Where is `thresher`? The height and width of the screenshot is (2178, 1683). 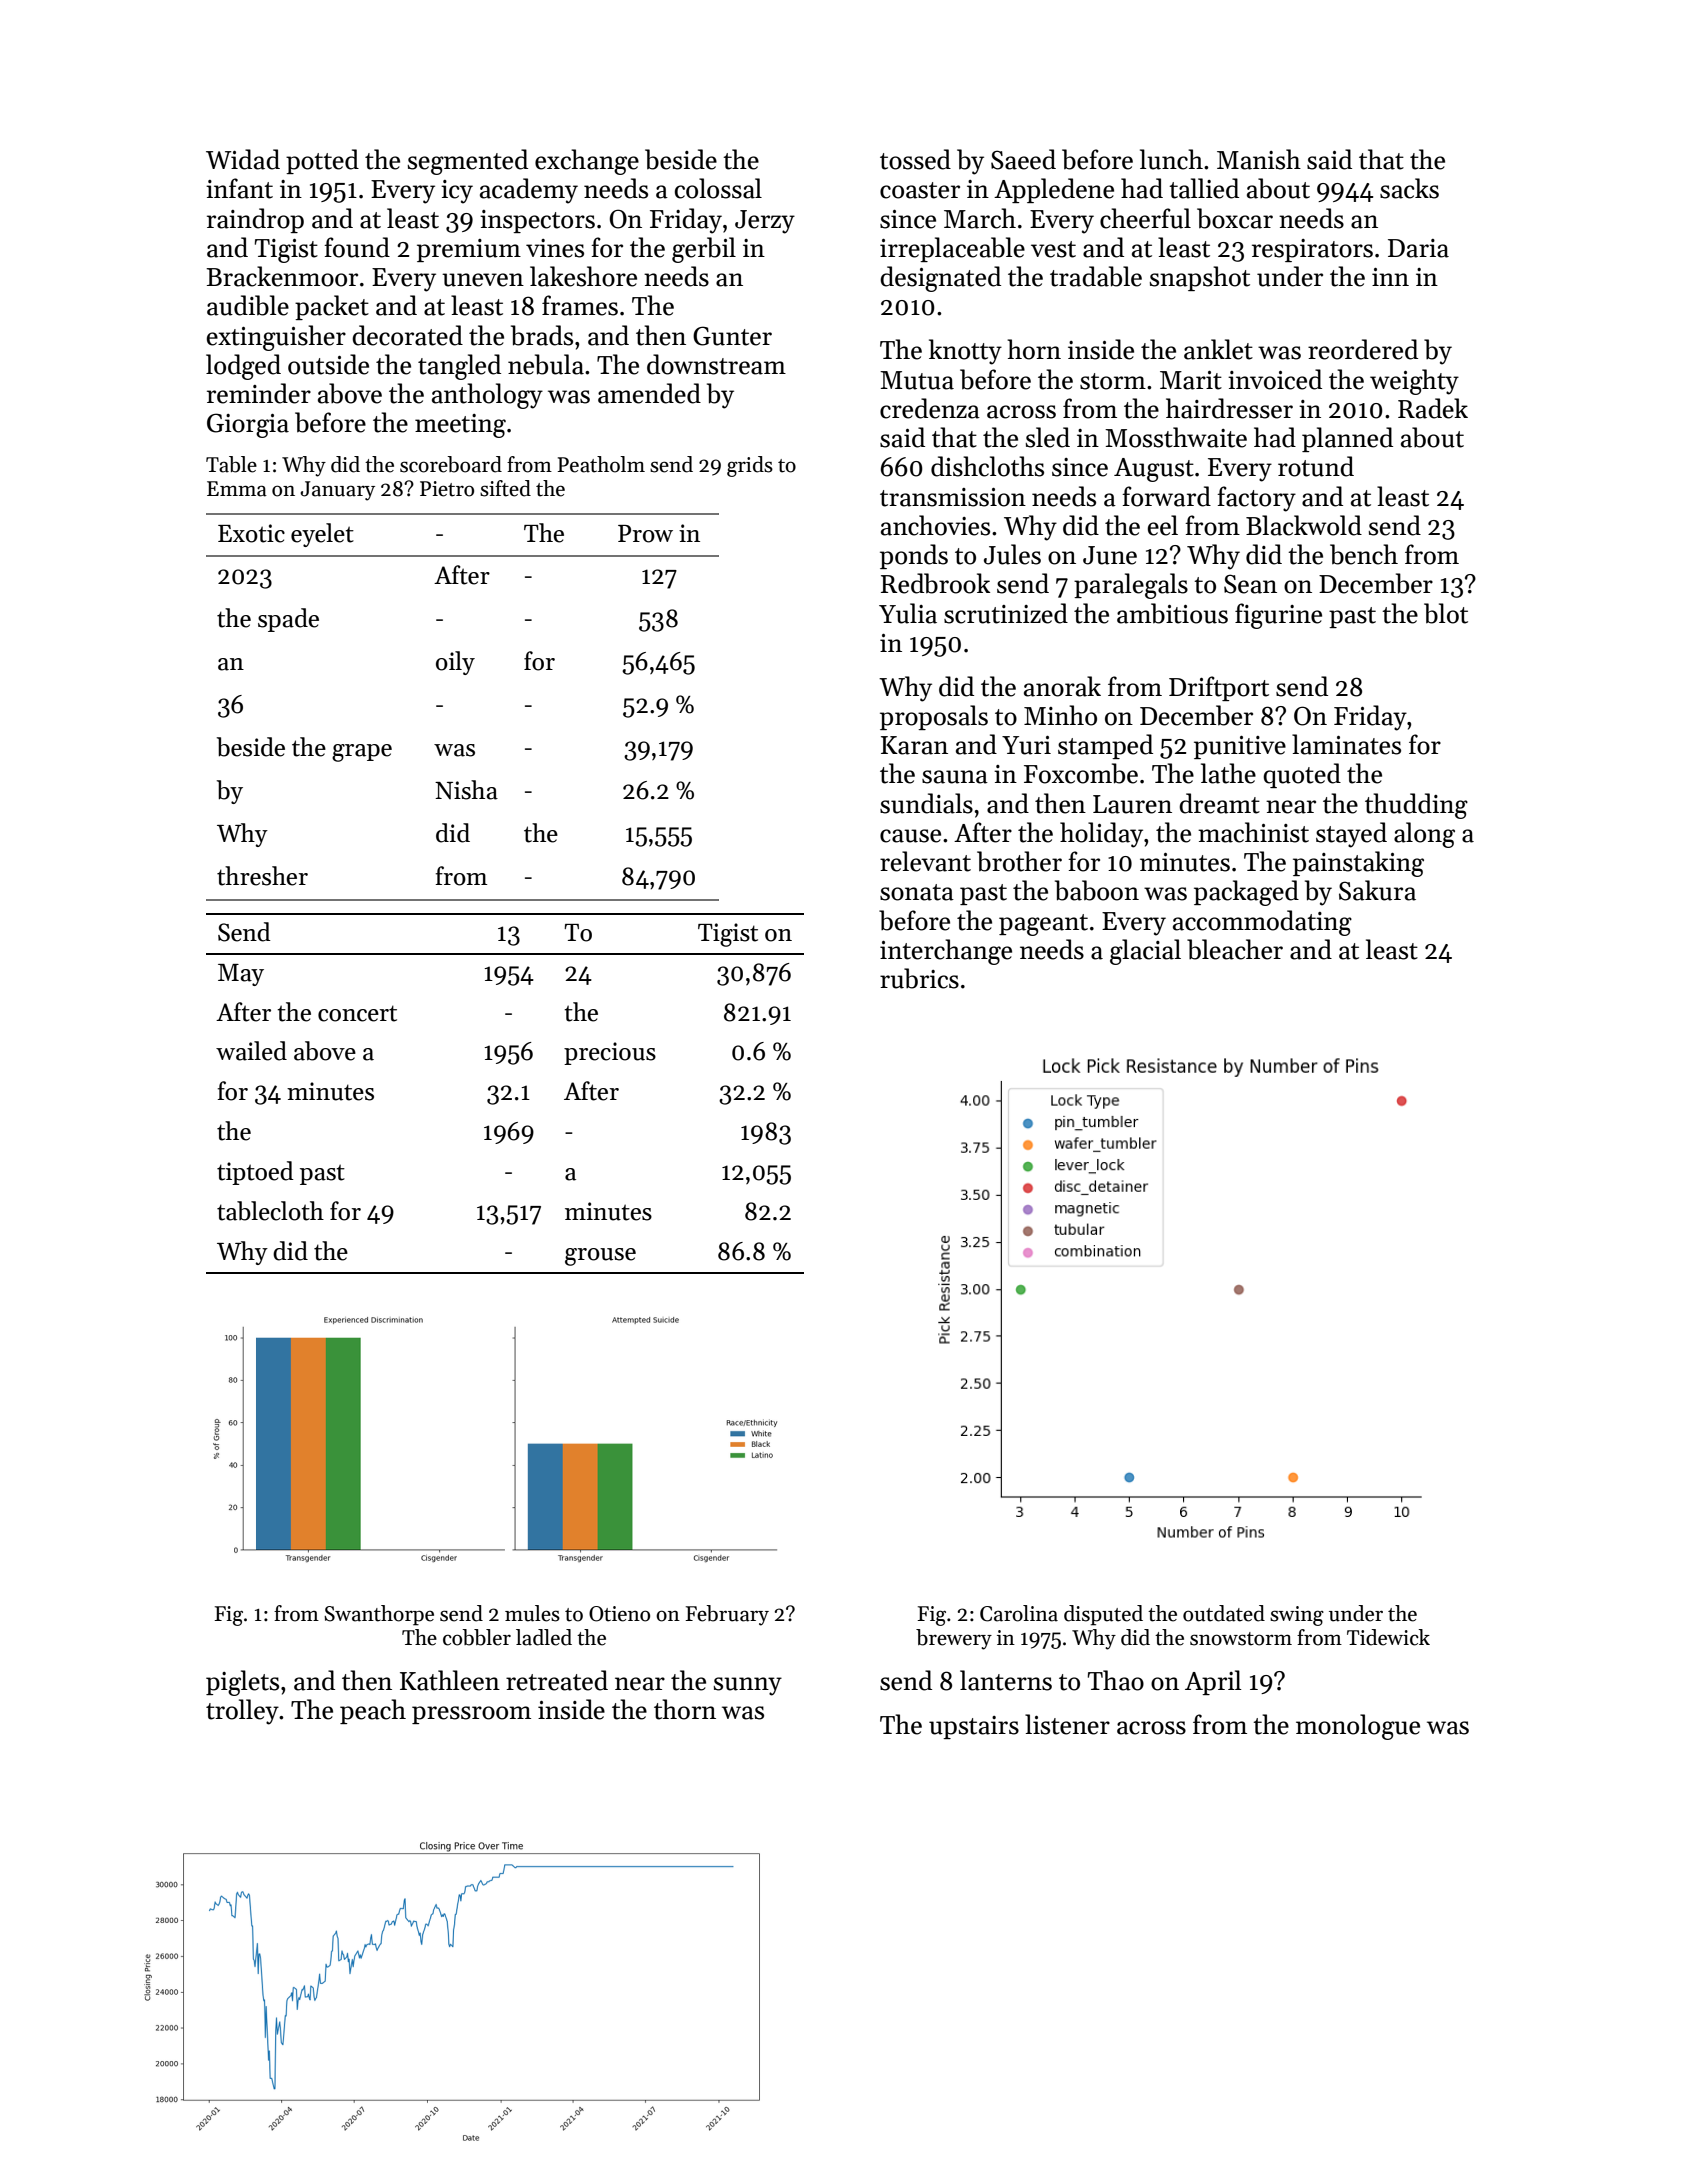
thresher is located at coordinates (262, 876).
